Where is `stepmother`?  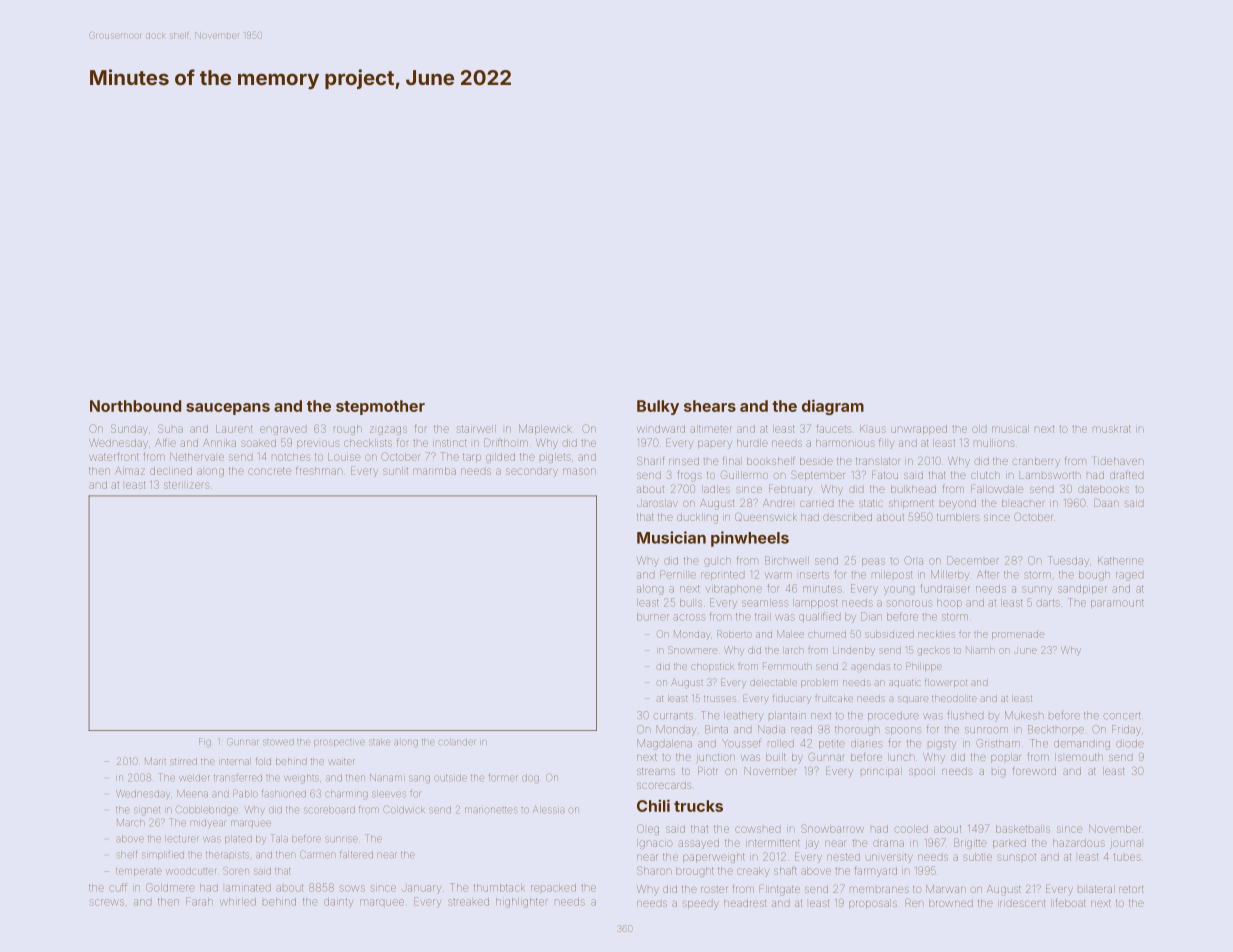
stepmother is located at coordinates (380, 407).
